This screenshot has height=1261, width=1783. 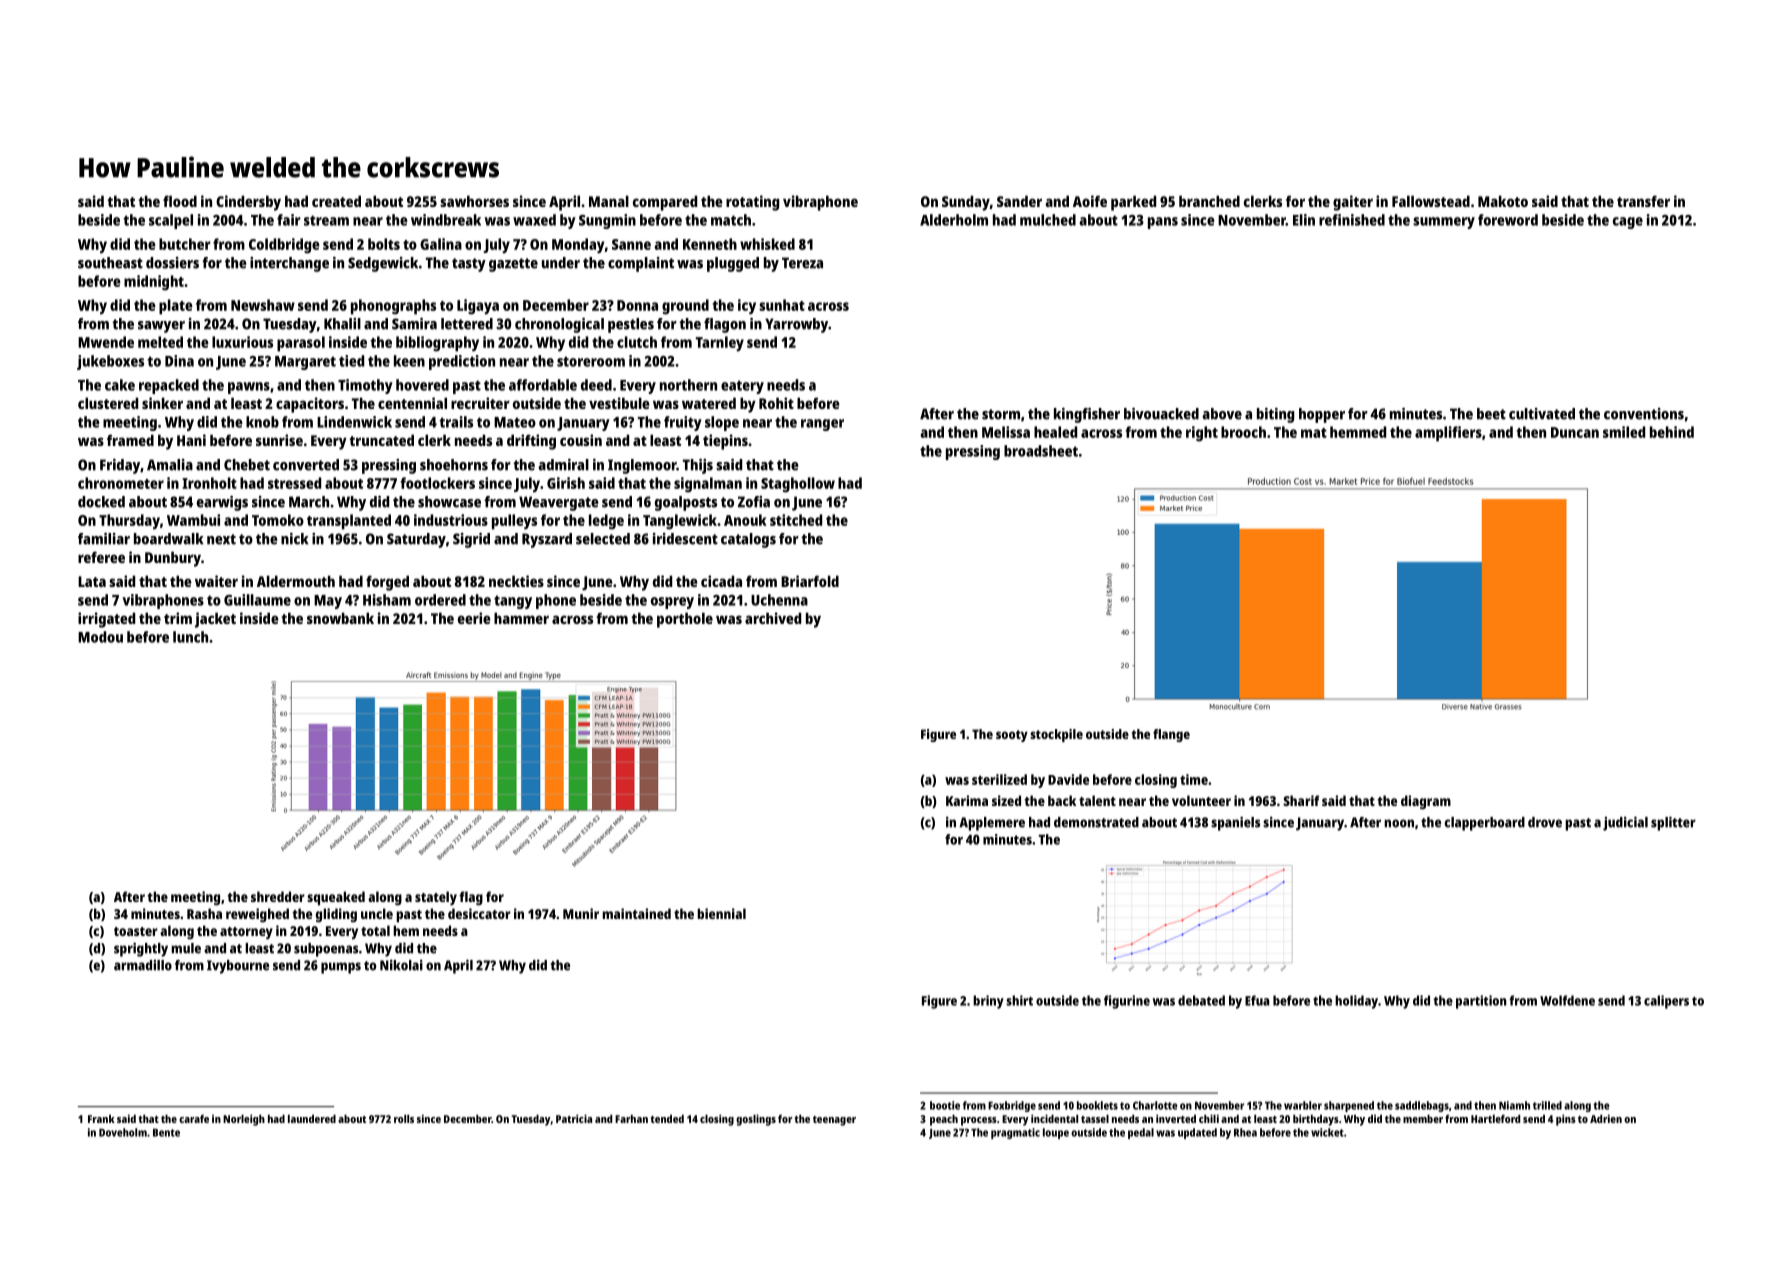 I want to click on snowbank, so click(x=340, y=618).
